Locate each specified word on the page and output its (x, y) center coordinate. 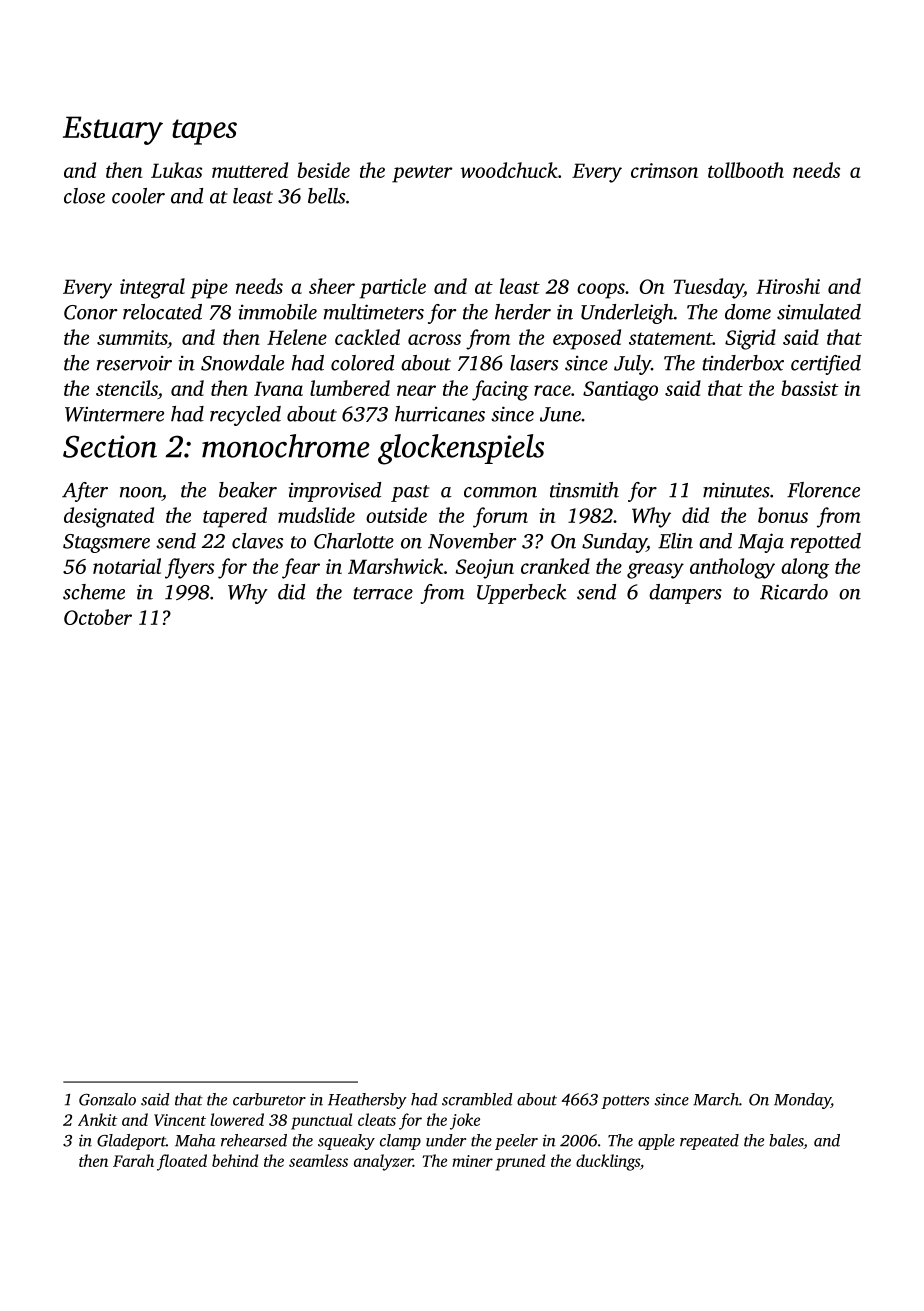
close (84, 196)
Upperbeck (522, 594)
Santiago (620, 391)
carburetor (269, 1099)
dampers (685, 594)
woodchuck (509, 170)
